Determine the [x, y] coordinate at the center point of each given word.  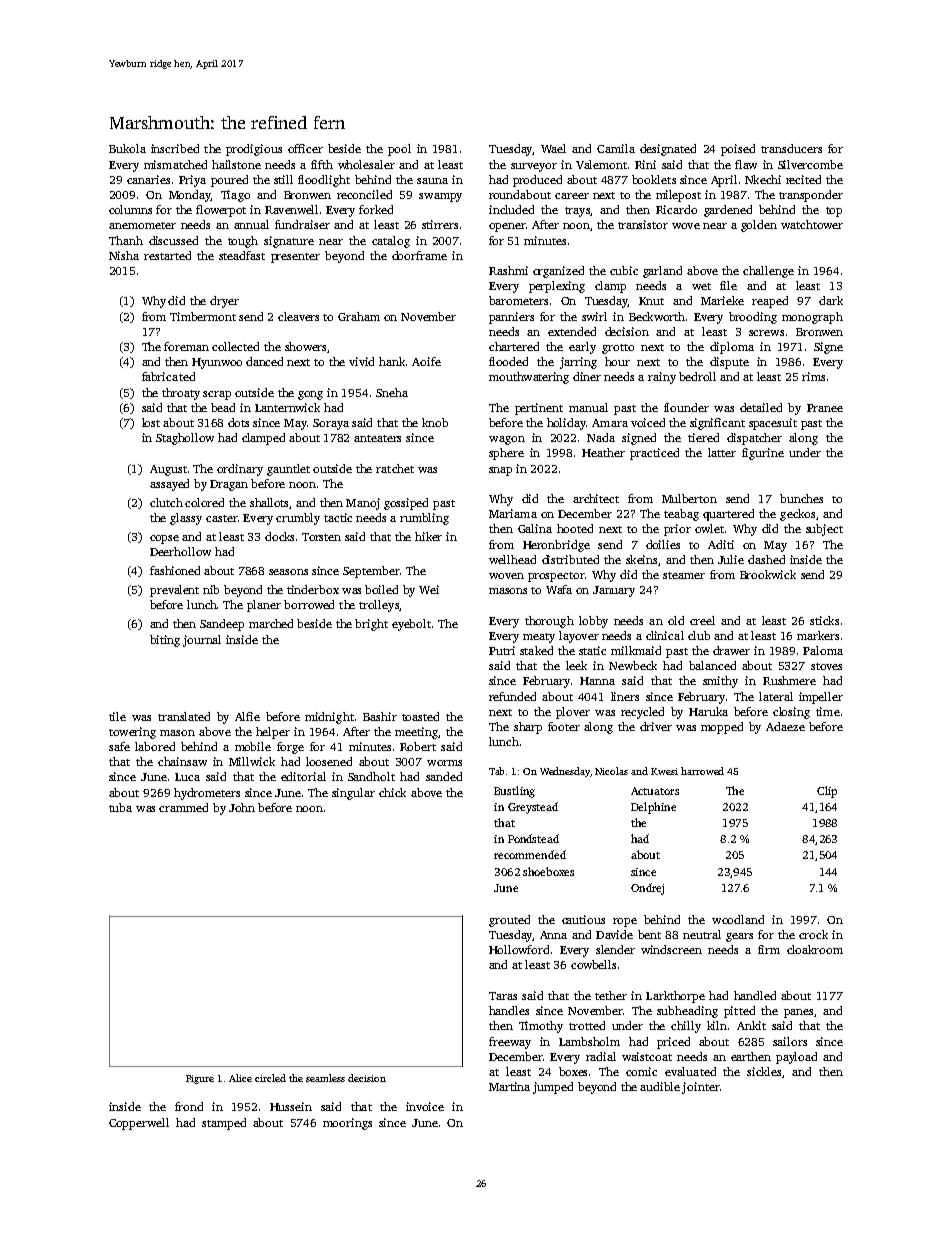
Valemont [601, 164]
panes [798, 1013]
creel [702, 620]
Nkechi [763, 179]
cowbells [593, 964]
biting [165, 641]
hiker [428, 536]
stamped [224, 1124]
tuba [120, 807]
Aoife [426, 361]
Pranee [825, 408]
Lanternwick [287, 407]
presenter [295, 258]
